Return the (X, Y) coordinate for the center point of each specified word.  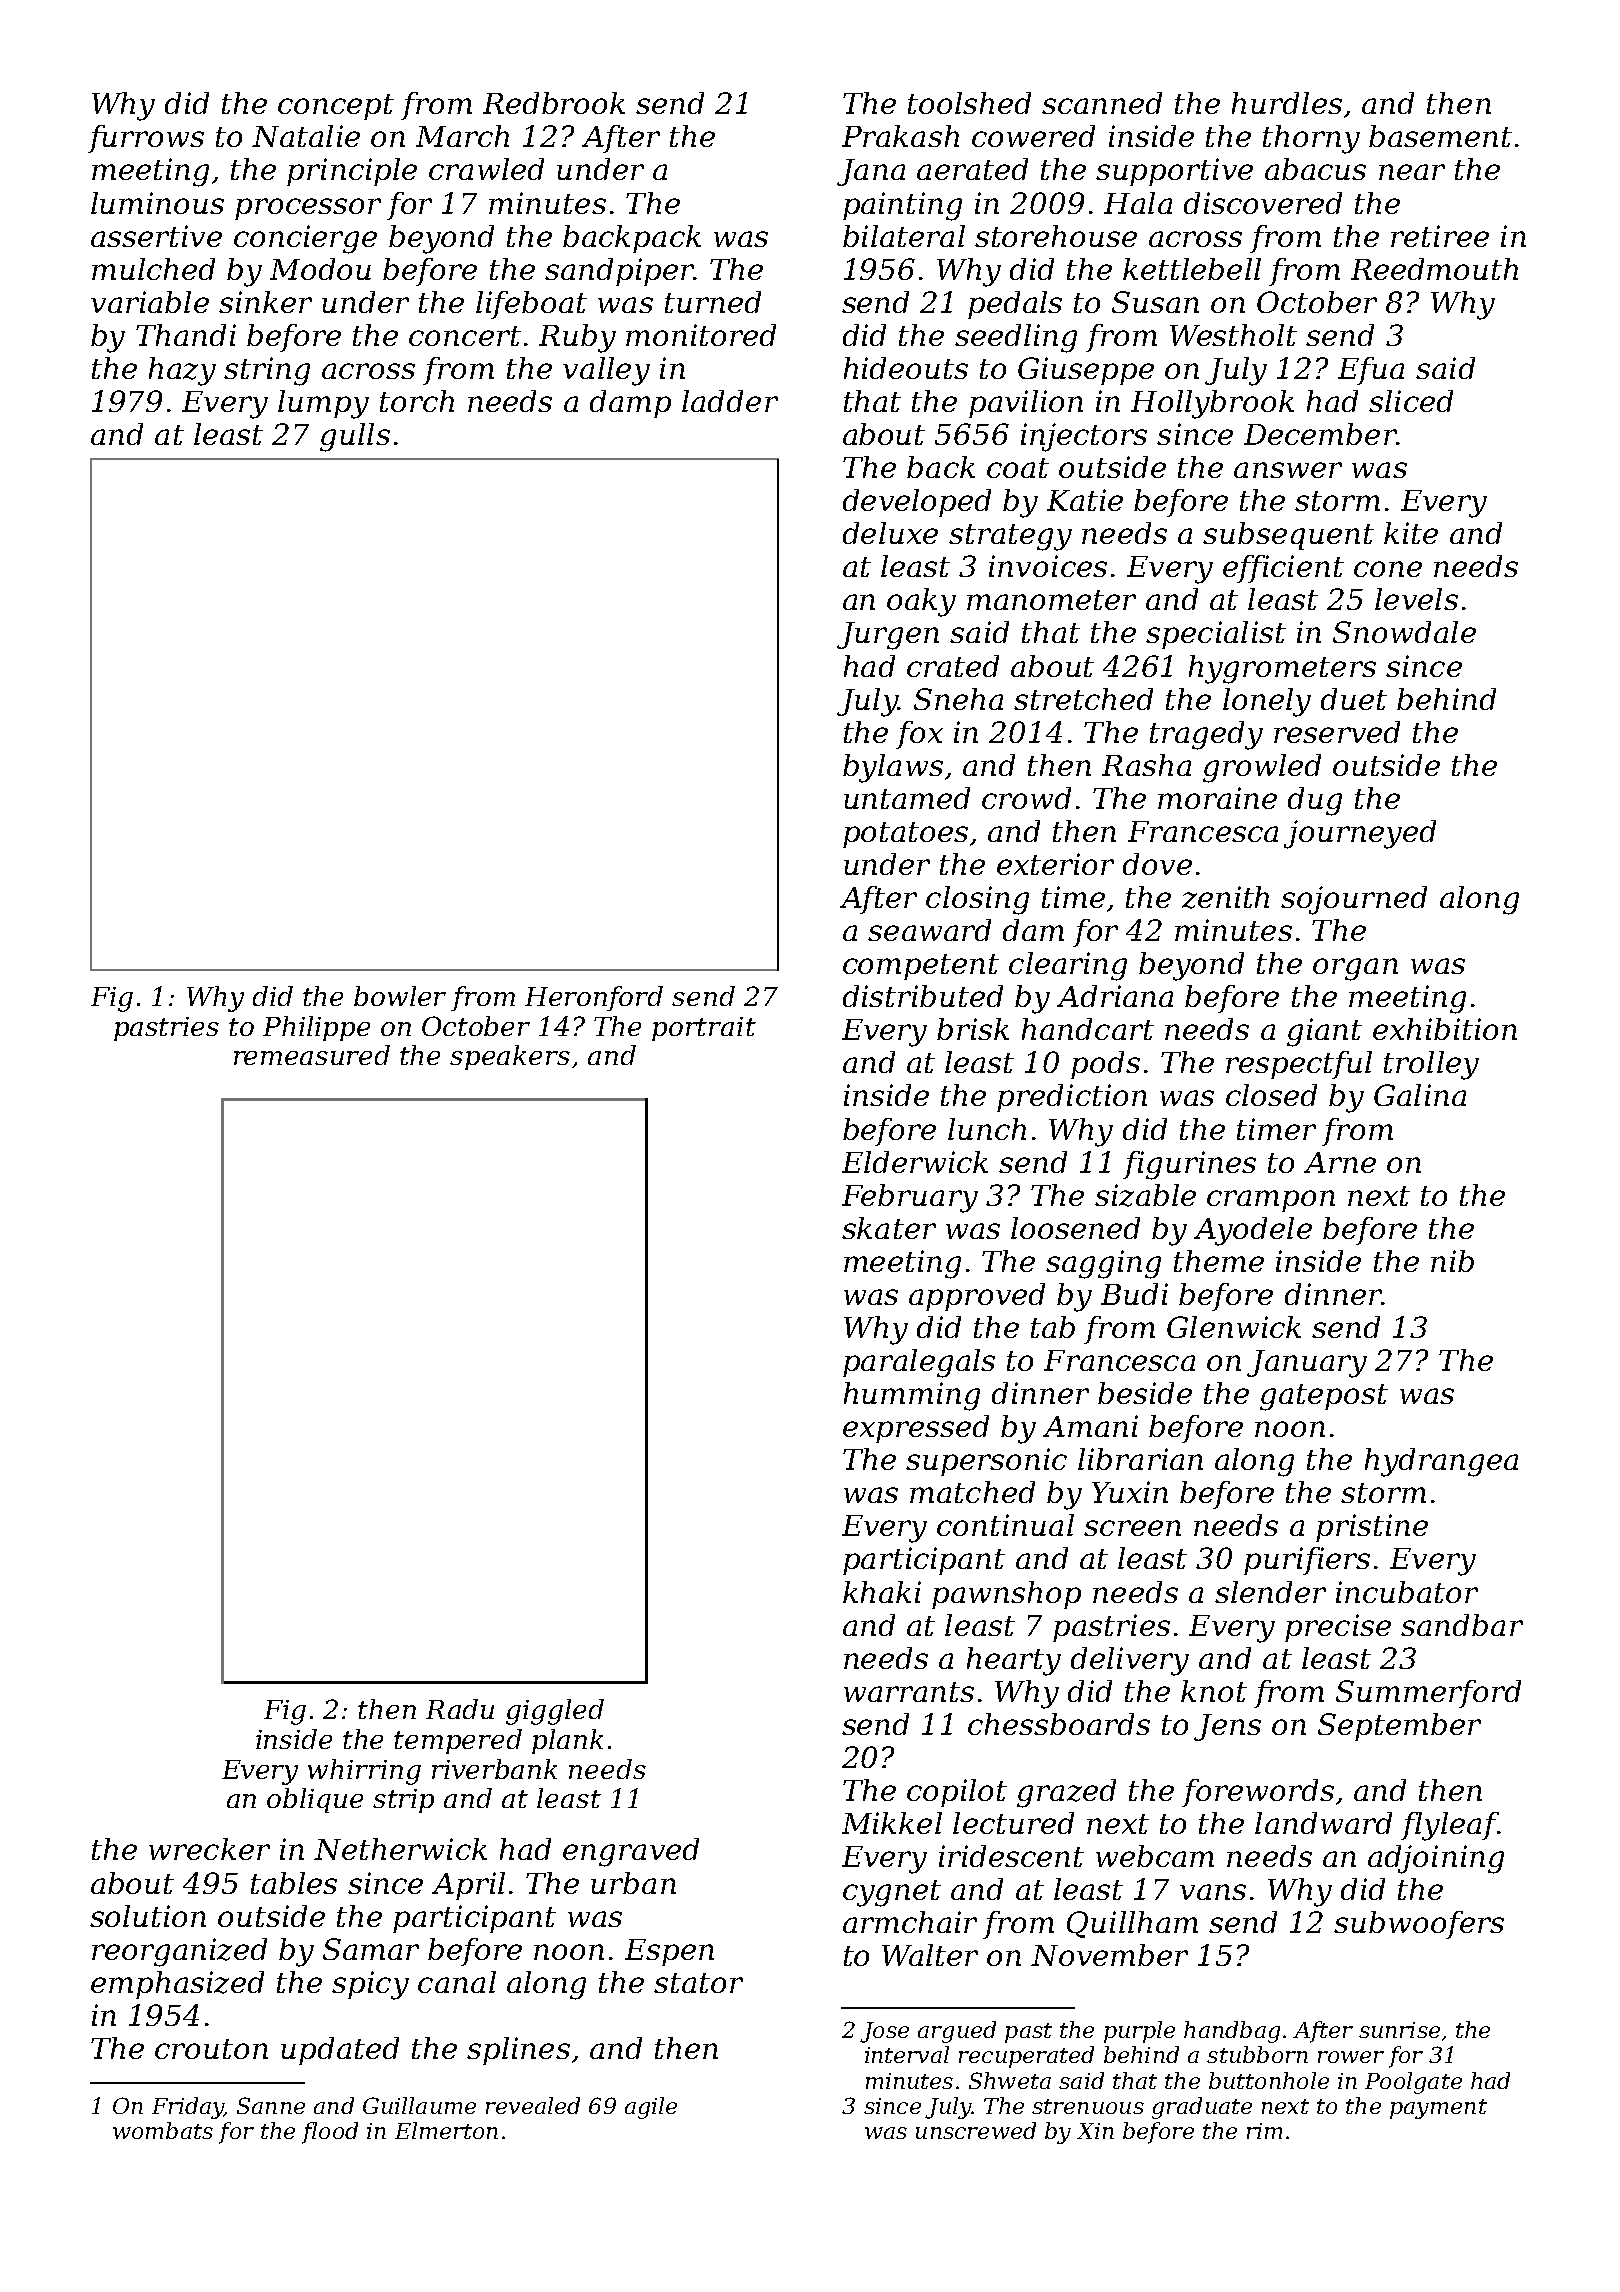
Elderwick (915, 1162)
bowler (400, 996)
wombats (163, 2130)
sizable (1145, 1195)
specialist (1216, 635)
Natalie (306, 136)
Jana (871, 172)
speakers (510, 1057)
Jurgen (888, 636)
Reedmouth (1434, 269)
